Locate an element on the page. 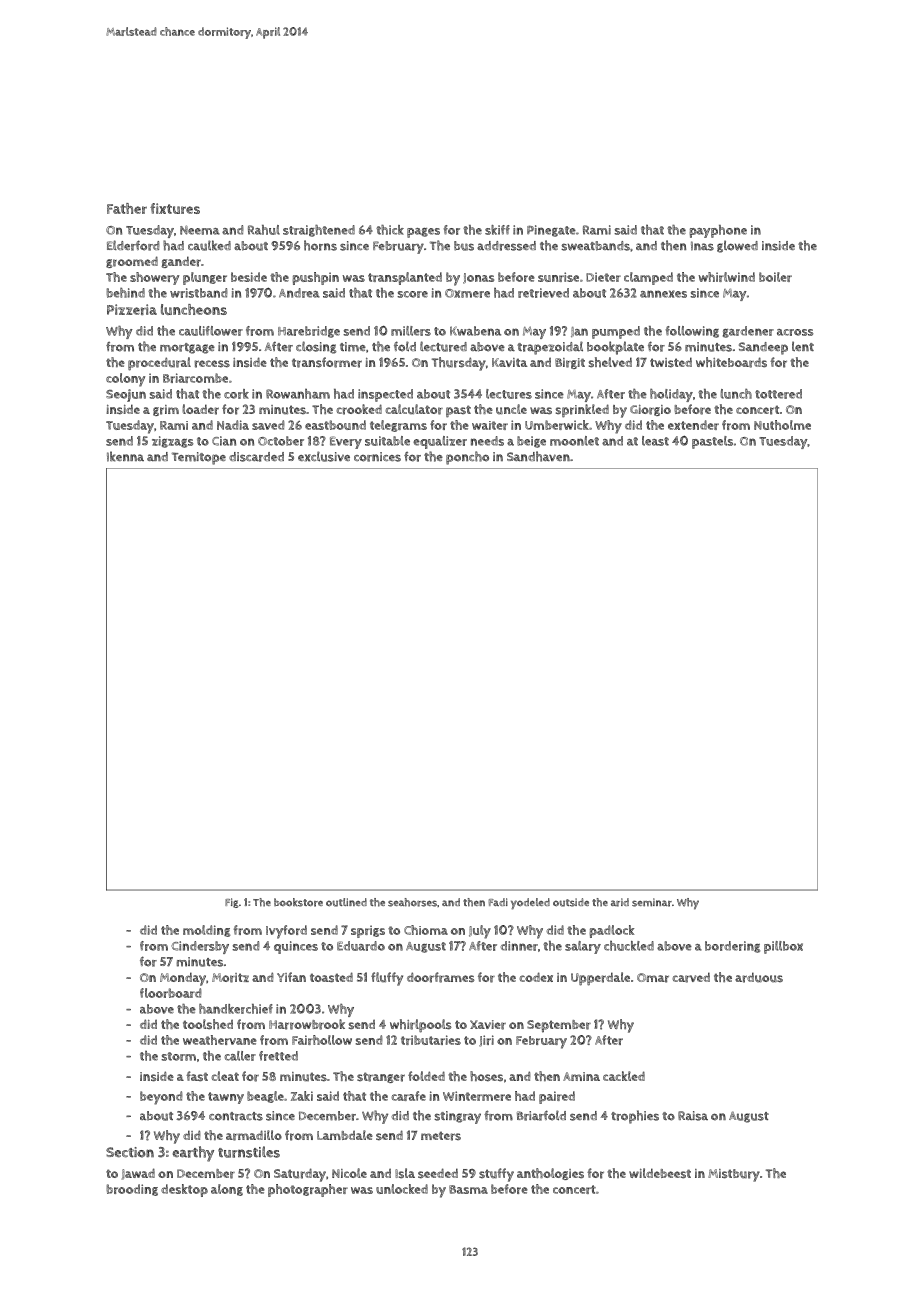 This image has width=924, height=1308. molding is located at coordinates (206, 931).
